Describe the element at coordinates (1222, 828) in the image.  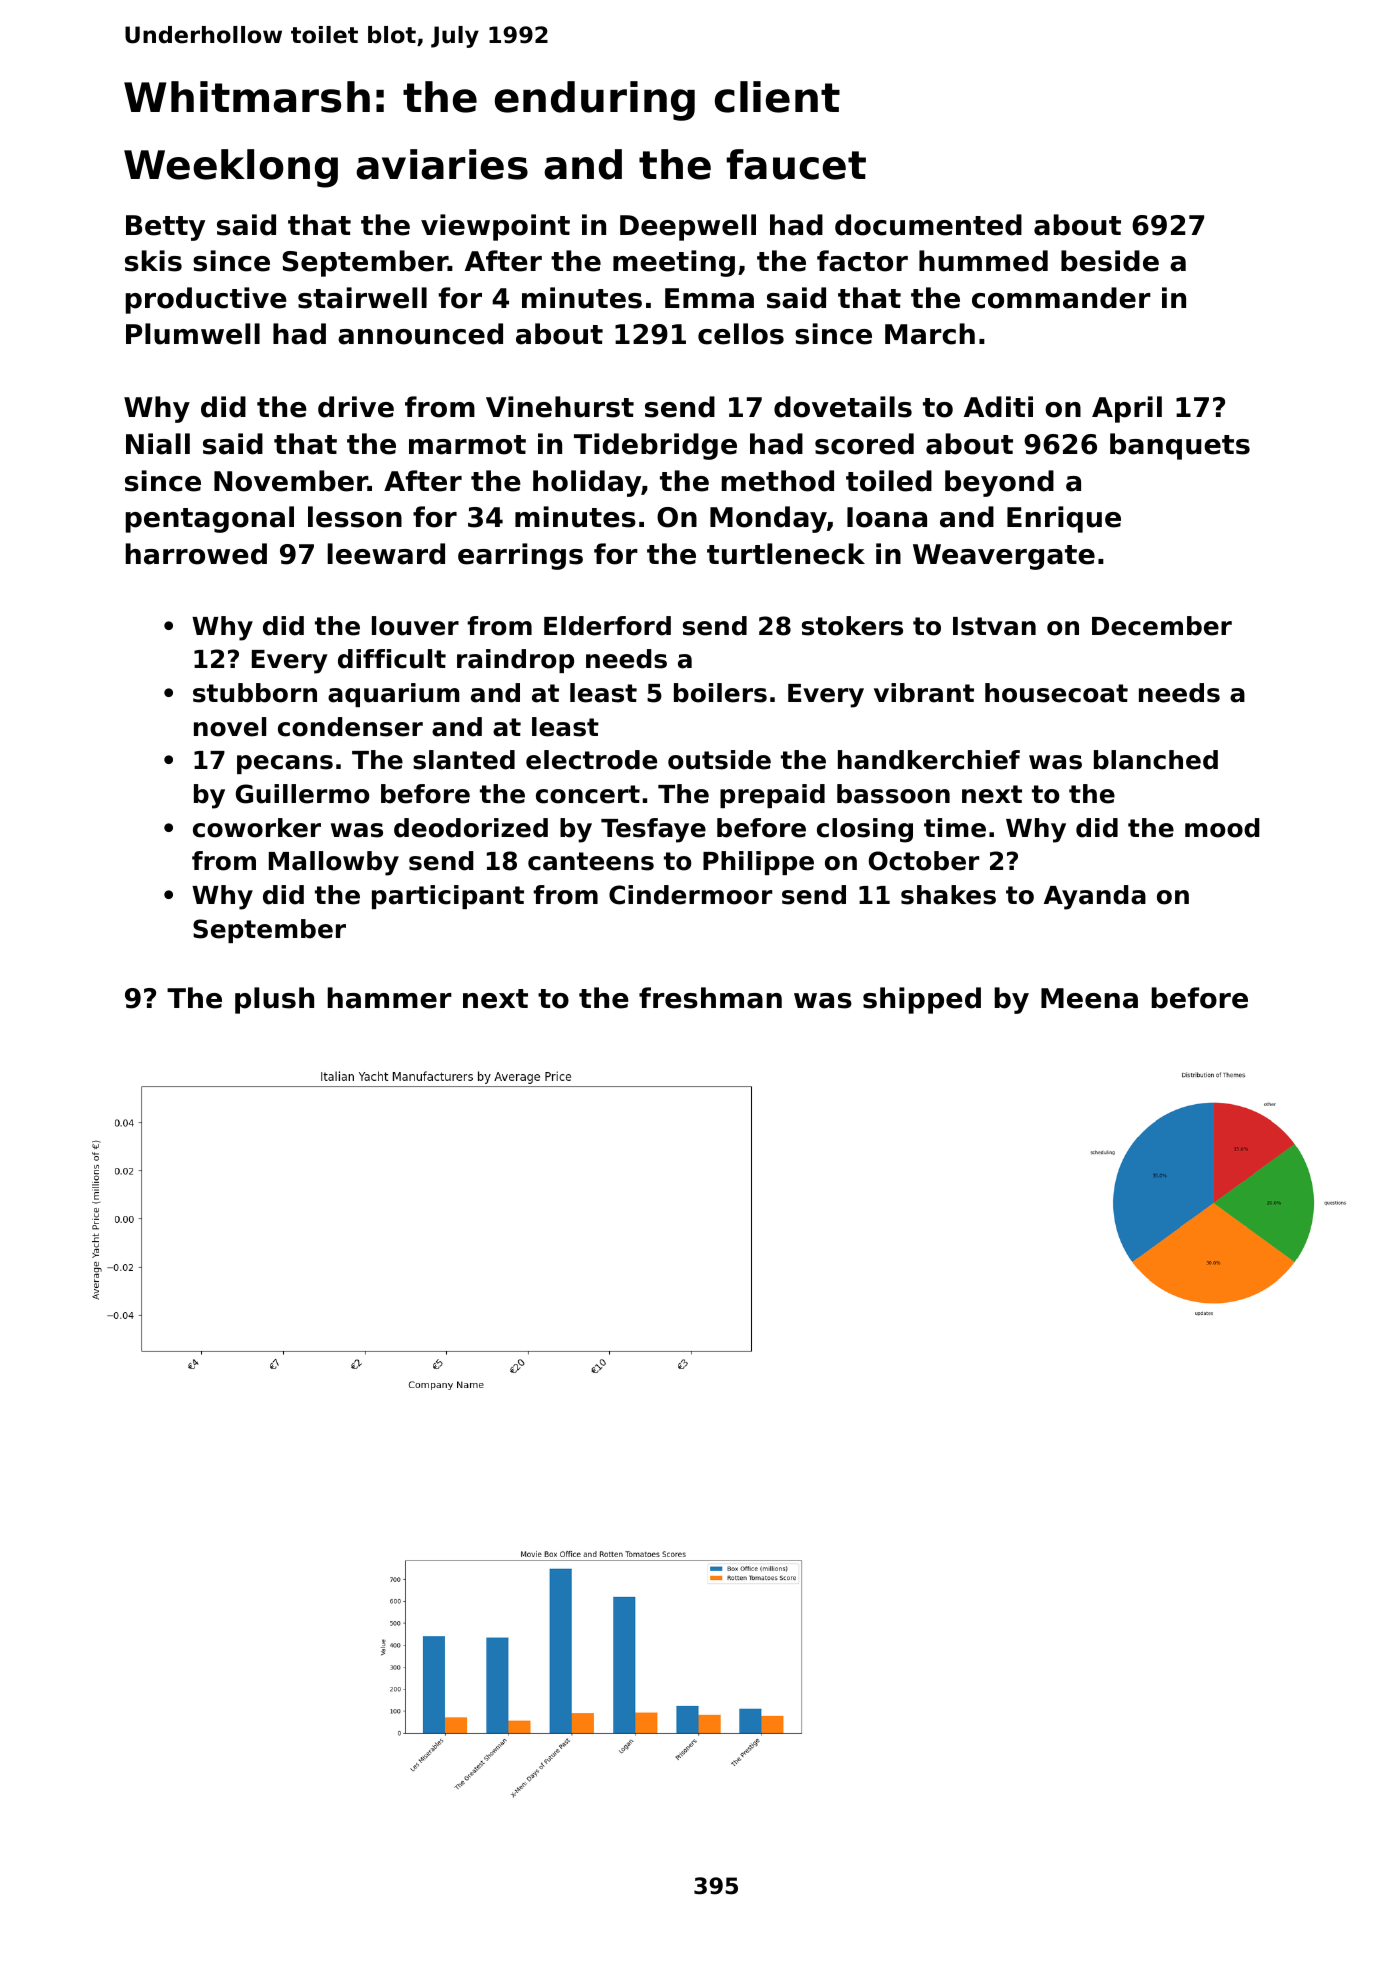
I see `mood` at that location.
